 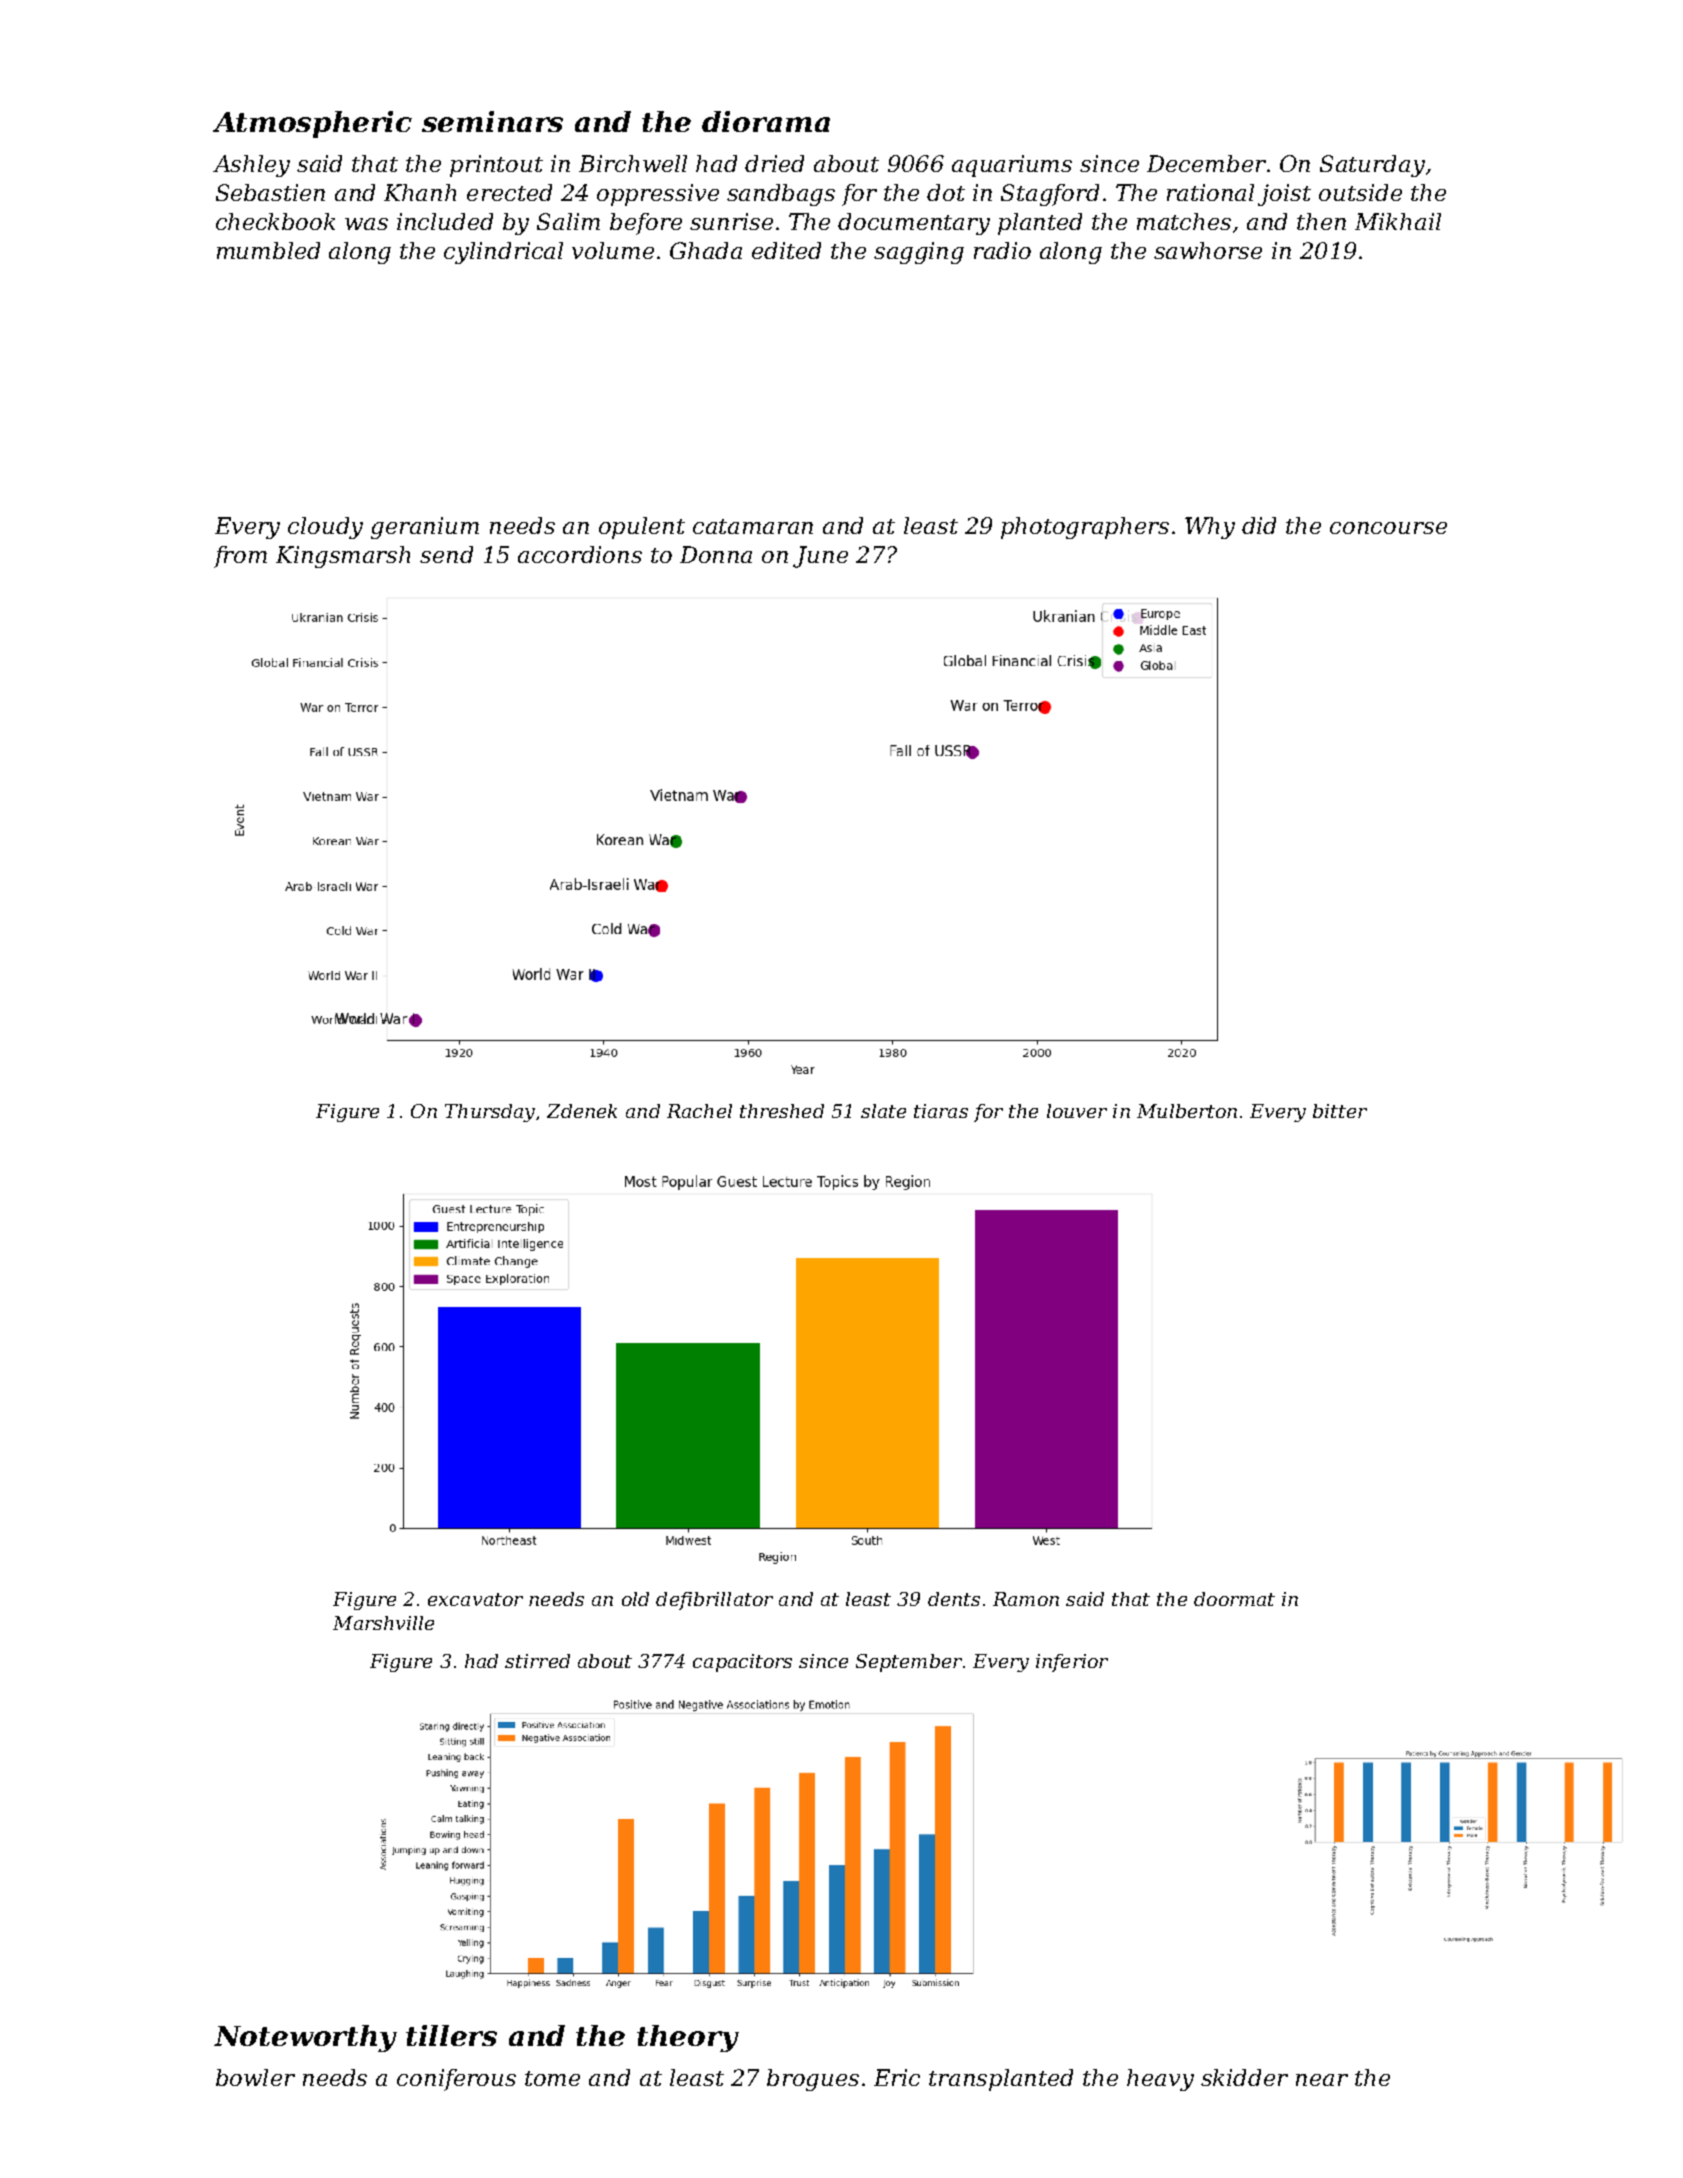 I want to click on Rachel, so click(x=699, y=1111).
